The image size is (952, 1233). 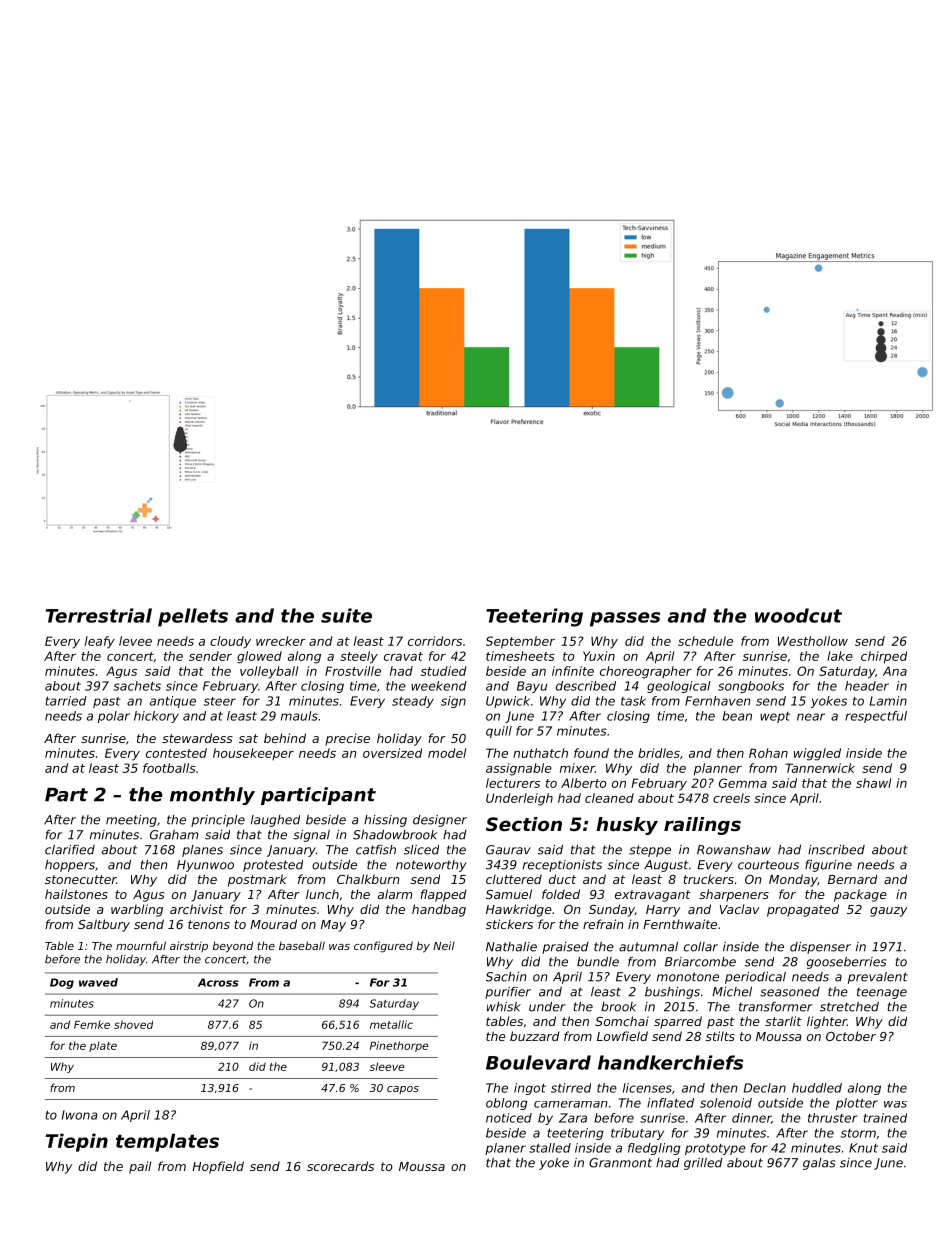 What do you see at coordinates (302, 945) in the image?
I see `baseball` at bounding box center [302, 945].
